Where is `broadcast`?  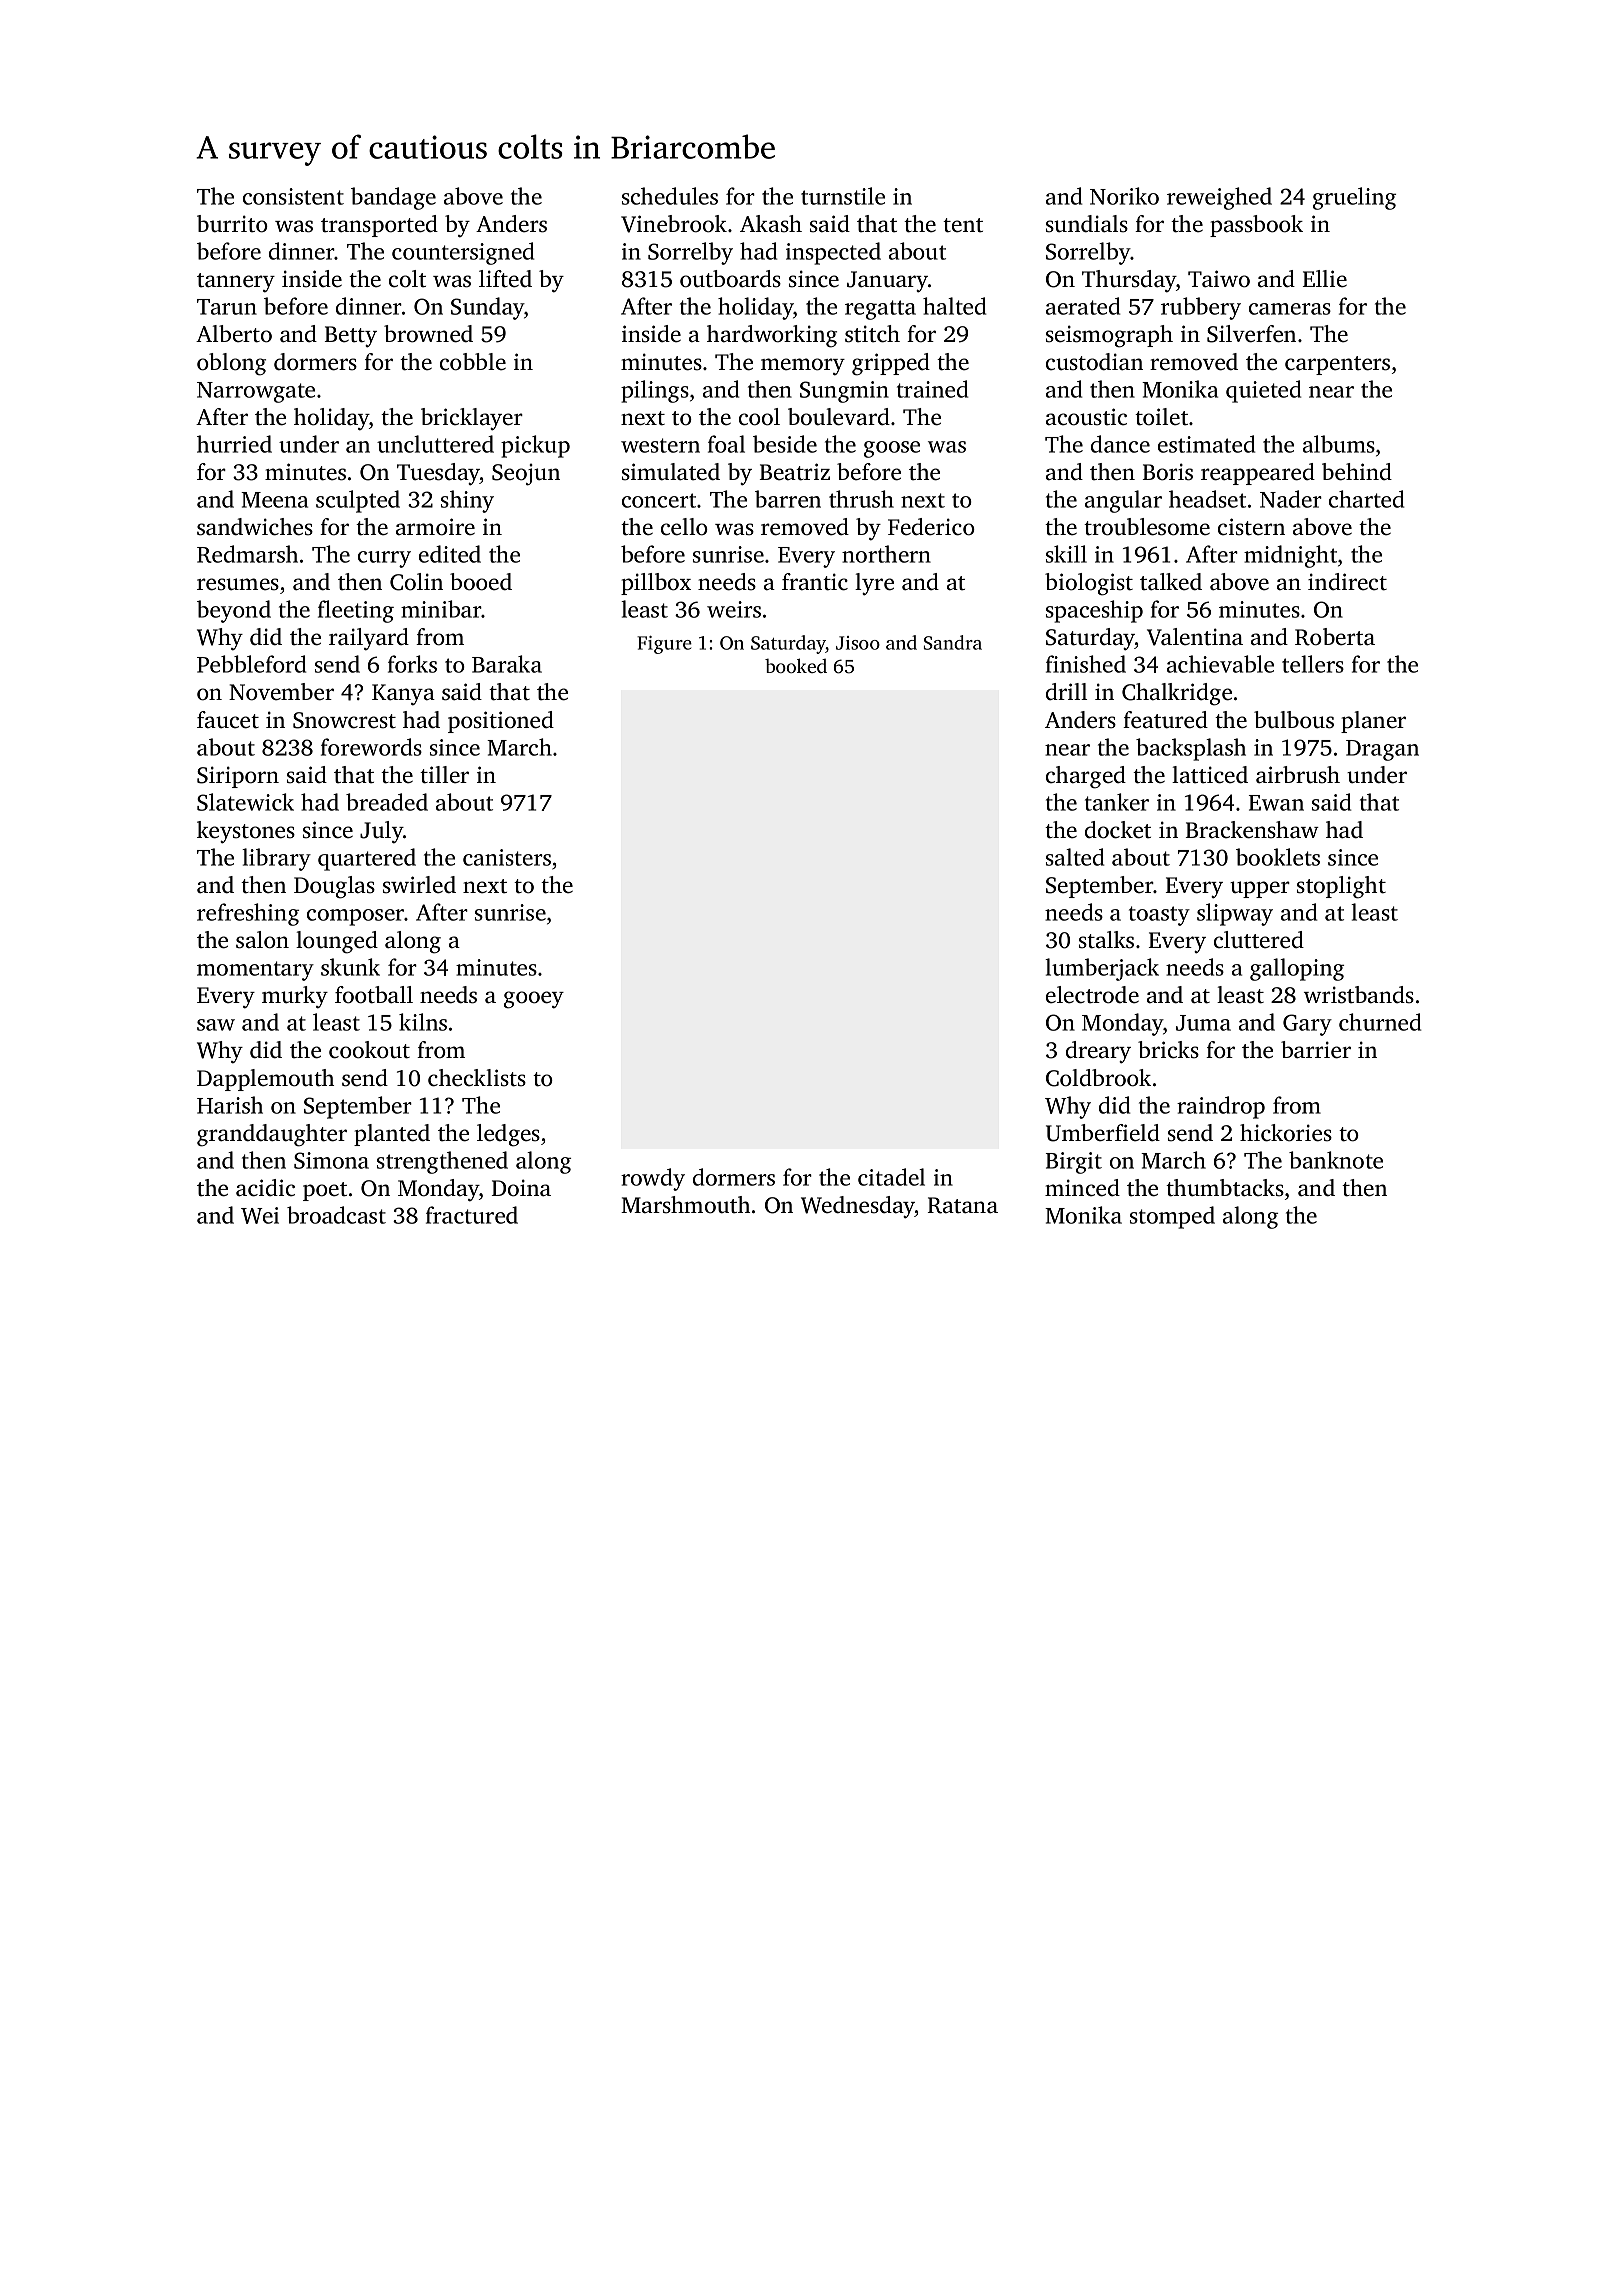
broadcast is located at coordinates (336, 1215).
